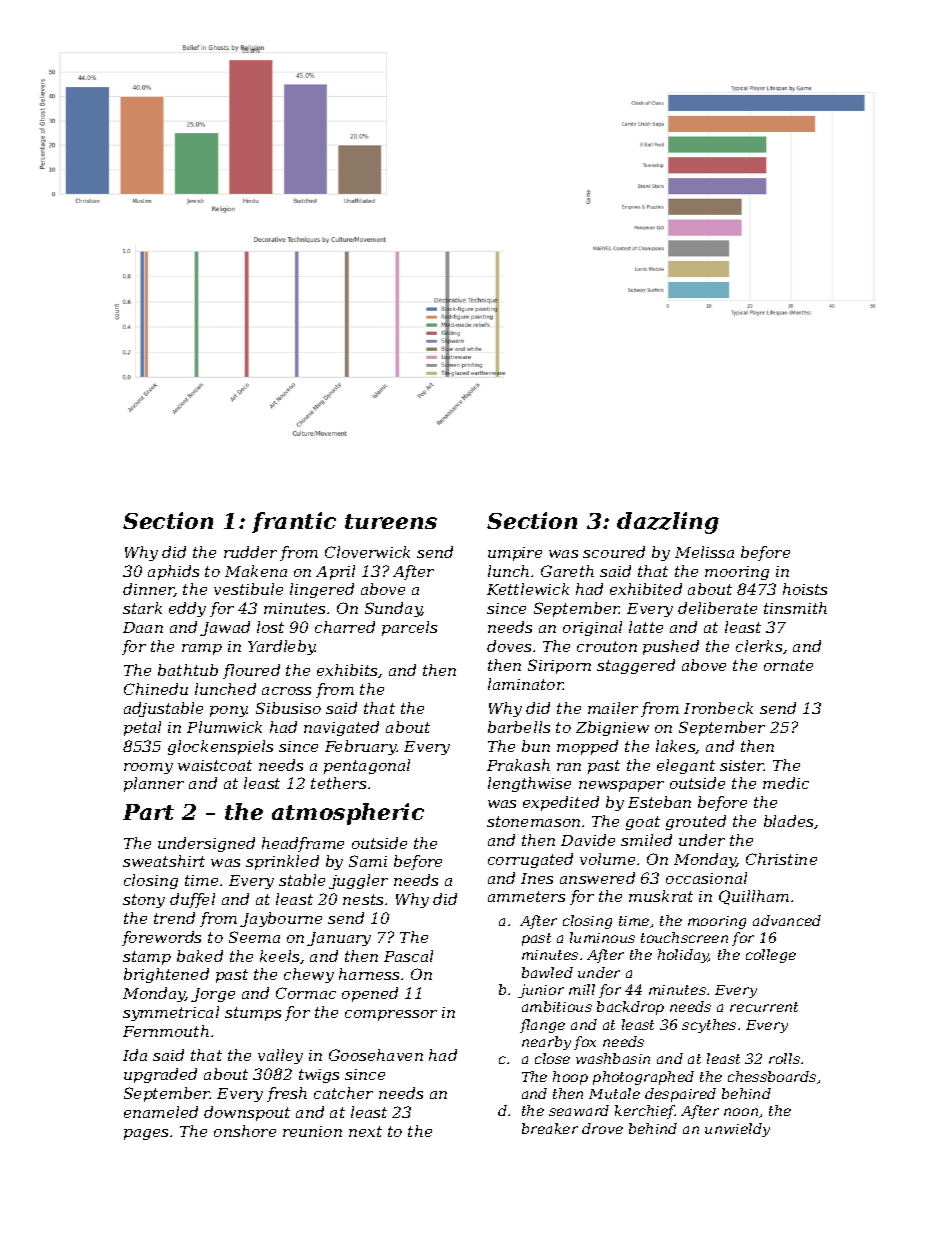 The image size is (952, 1233). Describe the element at coordinates (718, 708) in the page. I see `Ironbeck` at that location.
